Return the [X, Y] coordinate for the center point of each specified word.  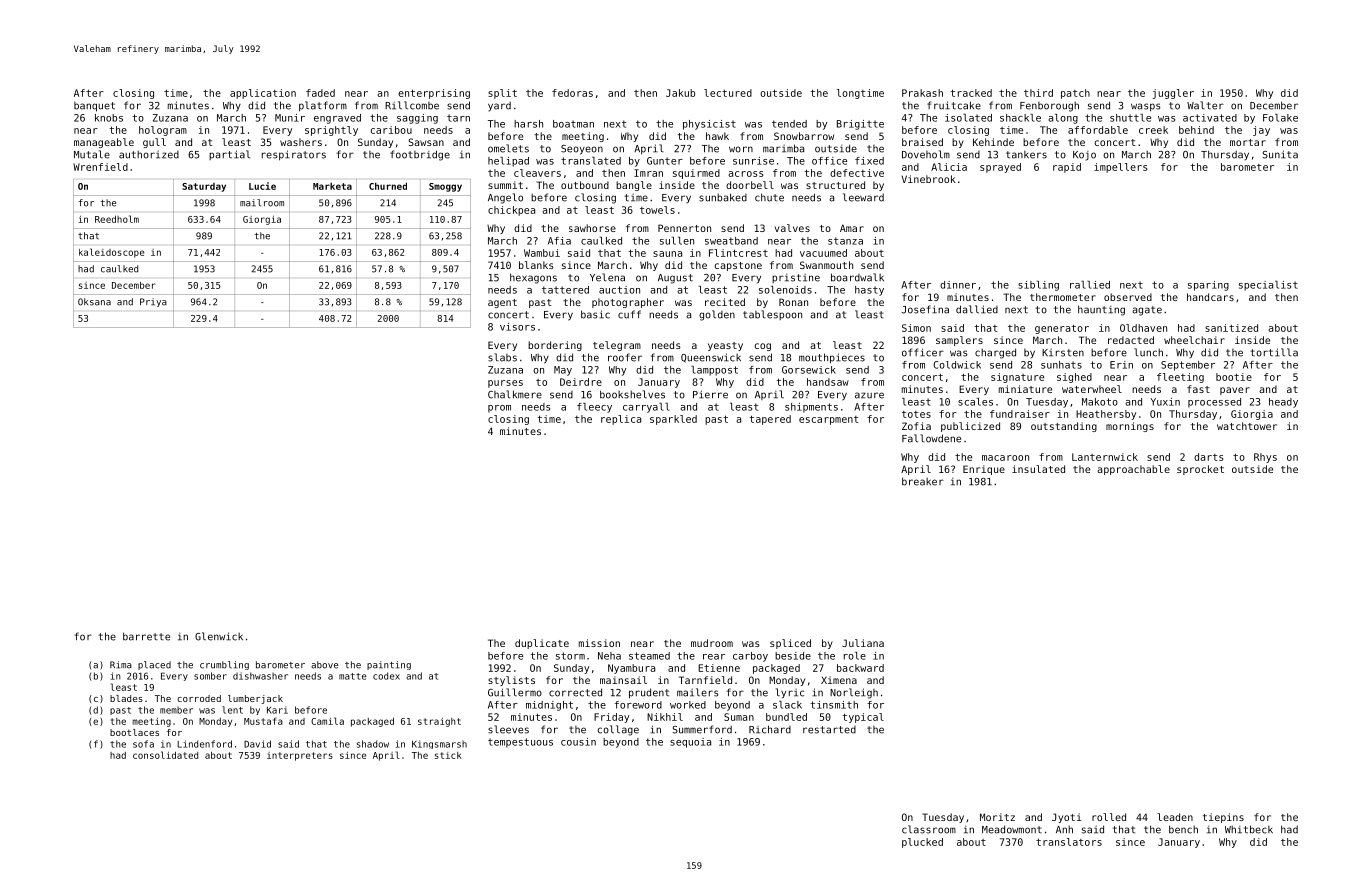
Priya [153, 302]
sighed [1074, 378]
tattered [565, 290]
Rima [121, 665]
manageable [104, 143]
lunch [1148, 352]
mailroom [262, 203]
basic [595, 314]
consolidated [165, 755]
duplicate [542, 644]
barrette [146, 636]
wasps [1146, 107]
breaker [923, 481]
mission [599, 643]
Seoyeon [582, 150]
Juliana [863, 643]
